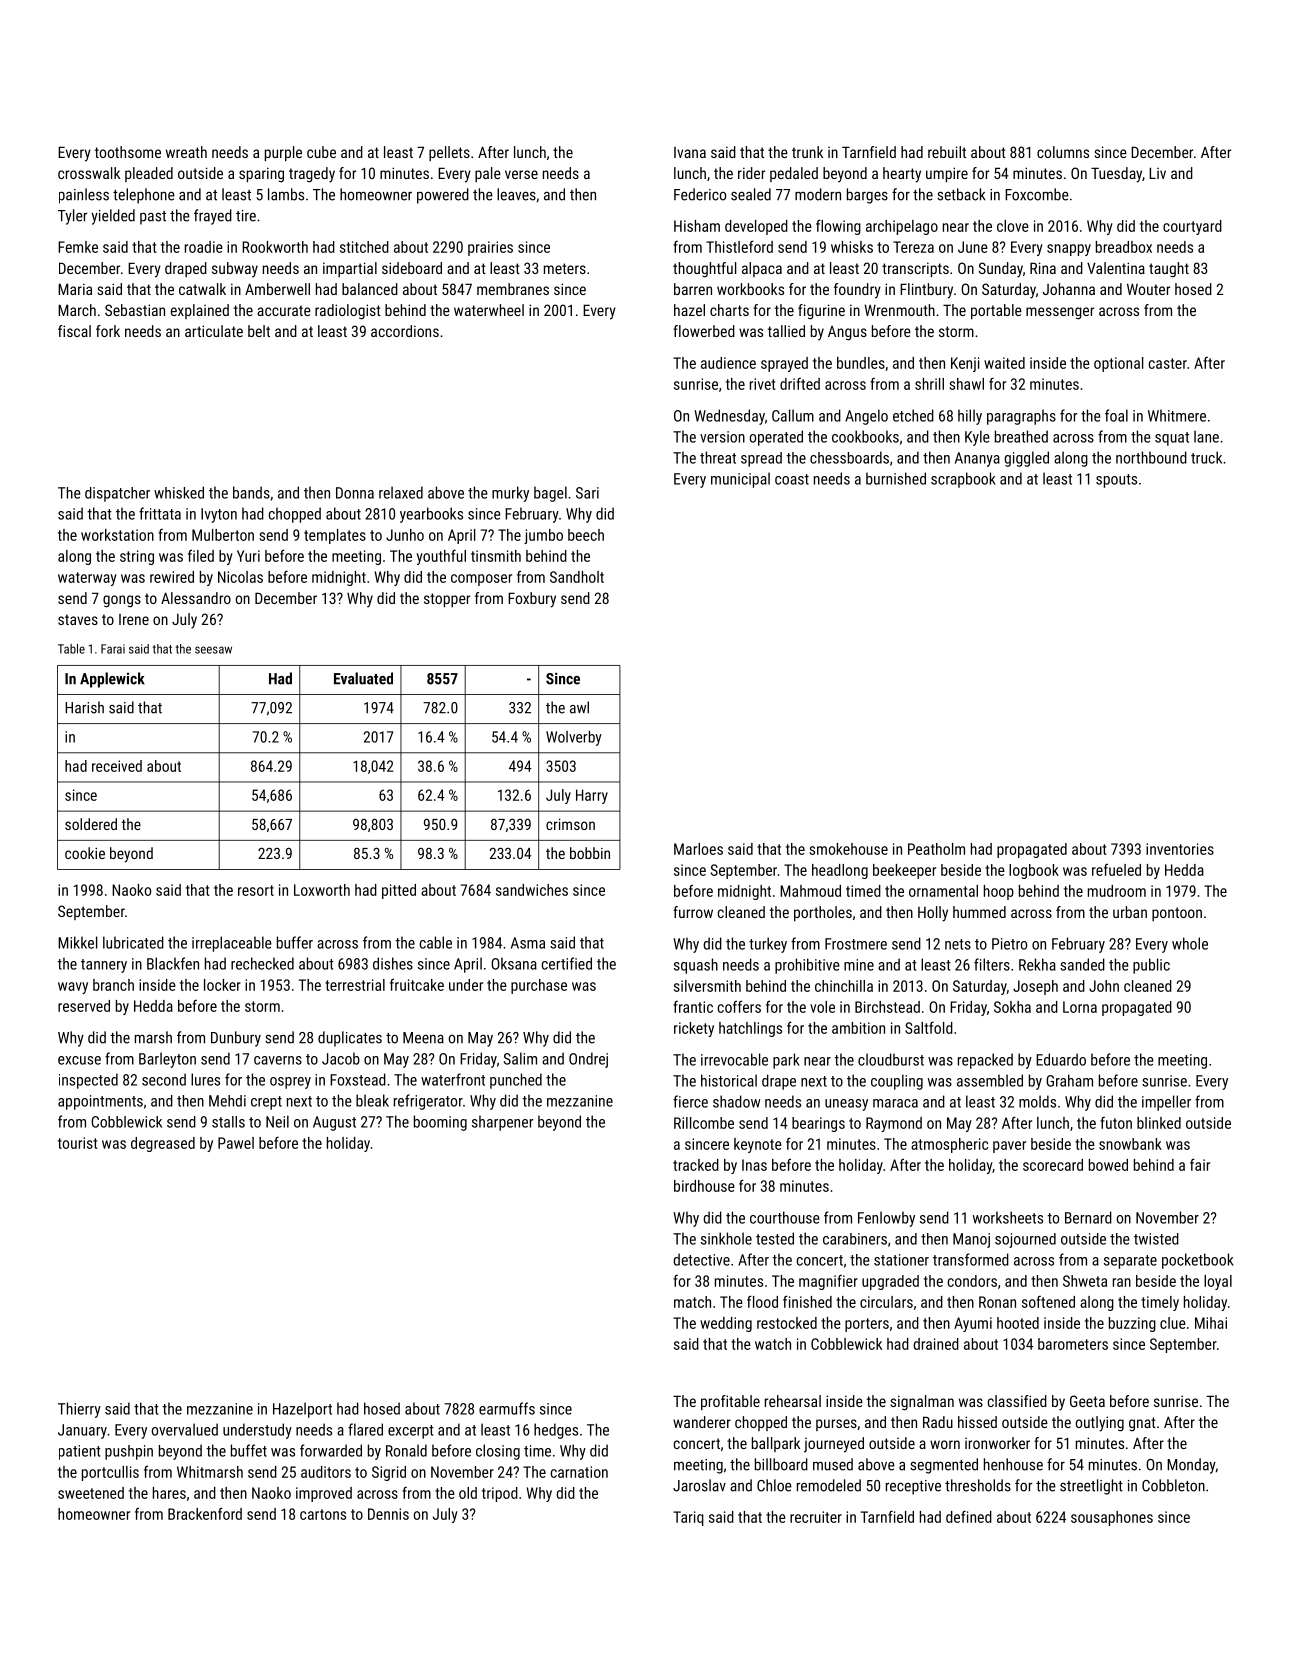 This document has width=1293, height=1673. What do you see at coordinates (1157, 173) in the document?
I see `Liv` at bounding box center [1157, 173].
